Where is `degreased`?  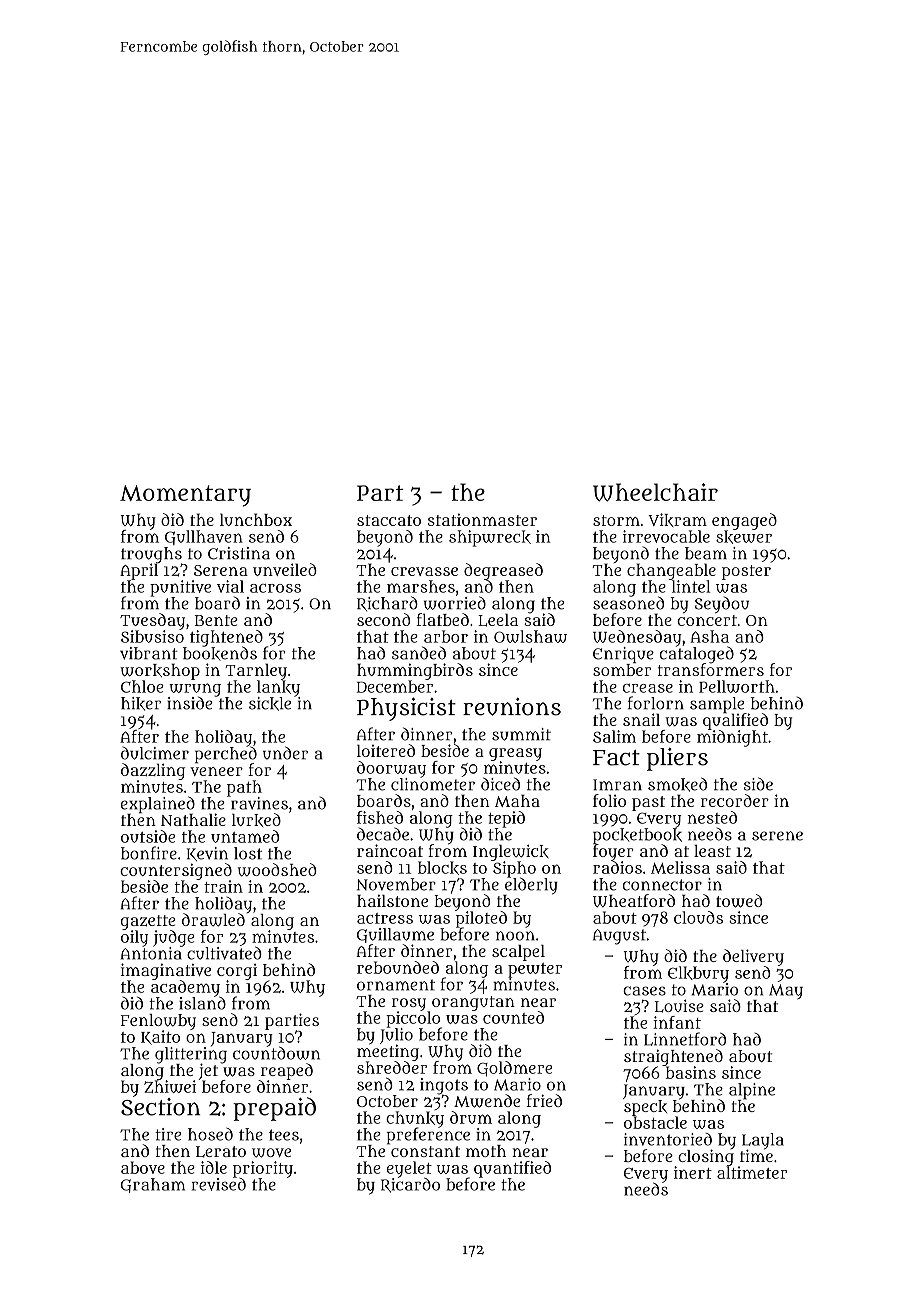 degreased is located at coordinates (503, 571).
